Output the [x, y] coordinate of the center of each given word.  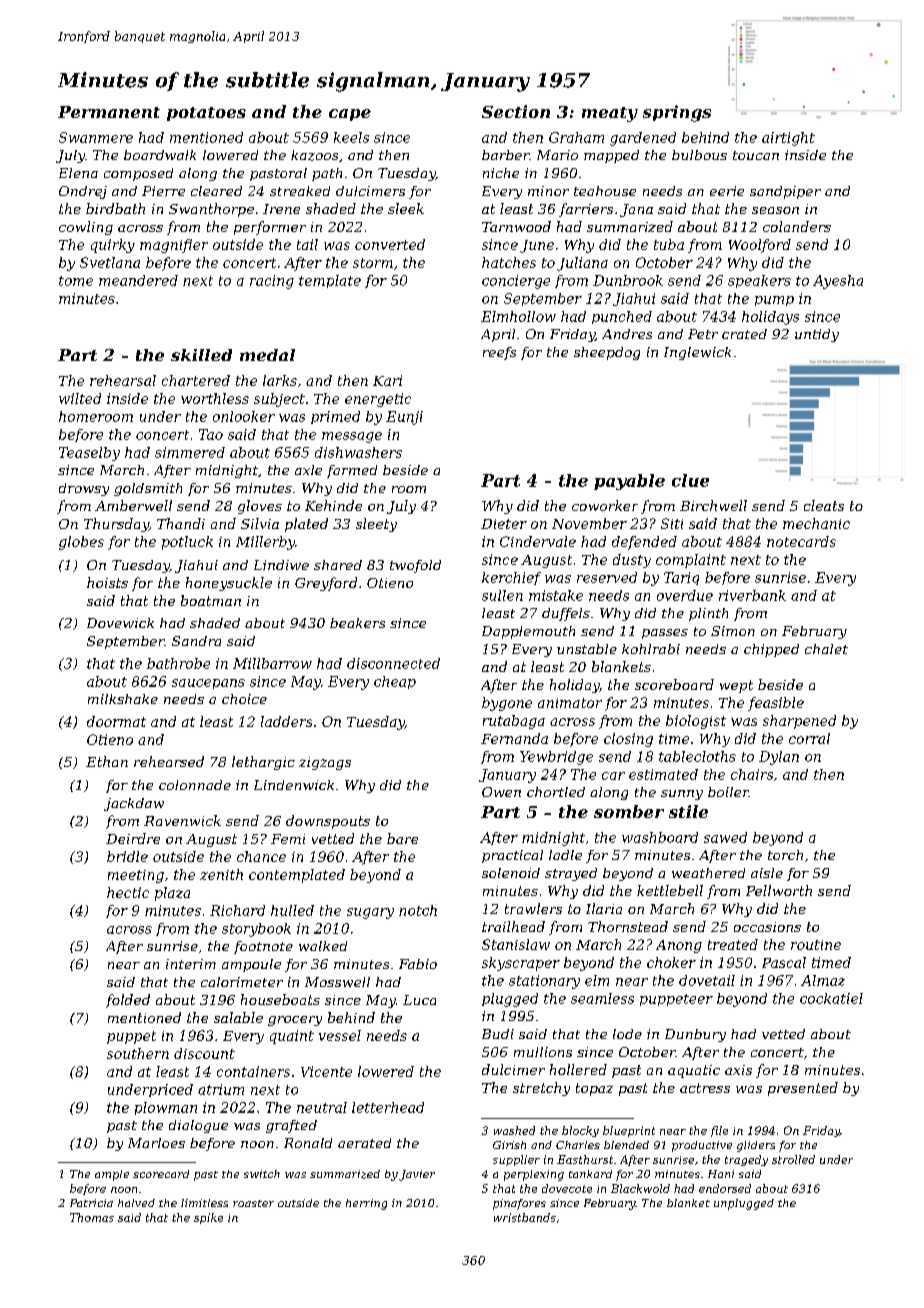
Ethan [107, 761]
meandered [138, 280]
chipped [771, 650]
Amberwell [133, 505]
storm [373, 263]
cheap [395, 682]
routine [816, 945]
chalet [826, 649]
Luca [419, 1000]
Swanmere [96, 137]
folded [128, 1001]
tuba [669, 244]
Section [516, 111]
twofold [415, 566]
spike [208, 1218]
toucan [756, 155]
